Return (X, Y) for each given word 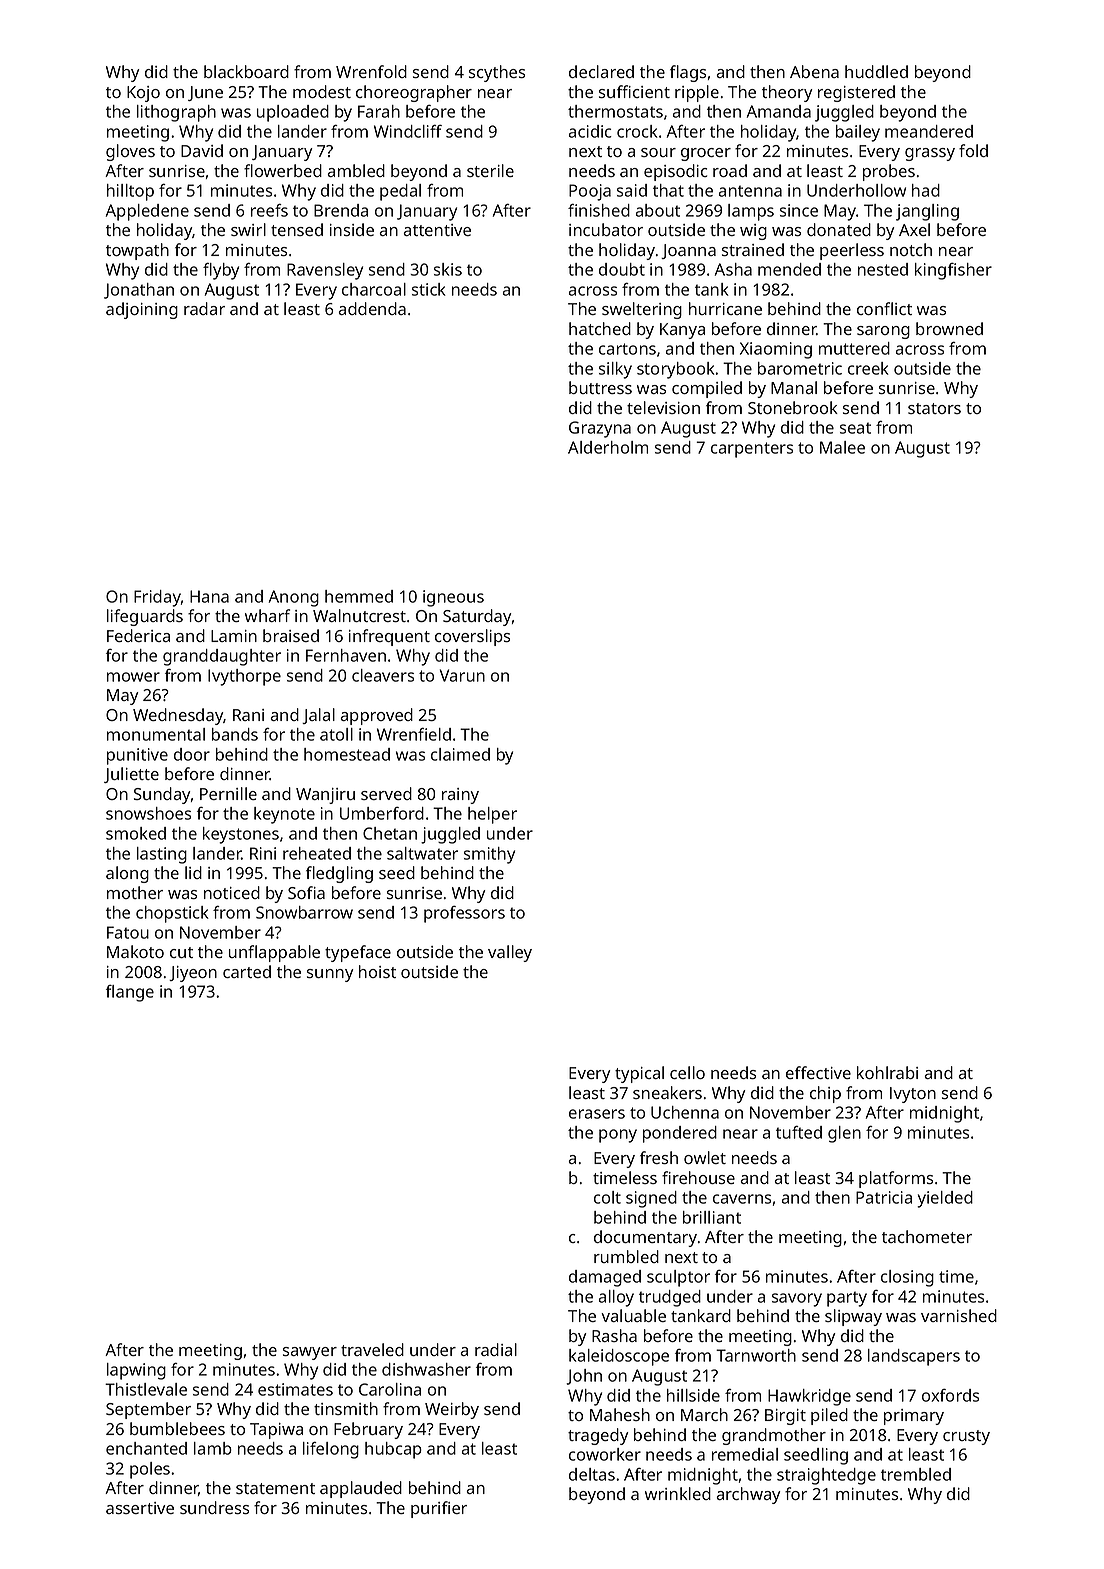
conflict (884, 308)
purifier (439, 1509)
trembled (916, 1474)
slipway (853, 1317)
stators (934, 408)
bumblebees (177, 1428)
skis (448, 269)
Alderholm (608, 447)
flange (130, 993)
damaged (605, 1278)
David (202, 150)
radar (204, 308)
